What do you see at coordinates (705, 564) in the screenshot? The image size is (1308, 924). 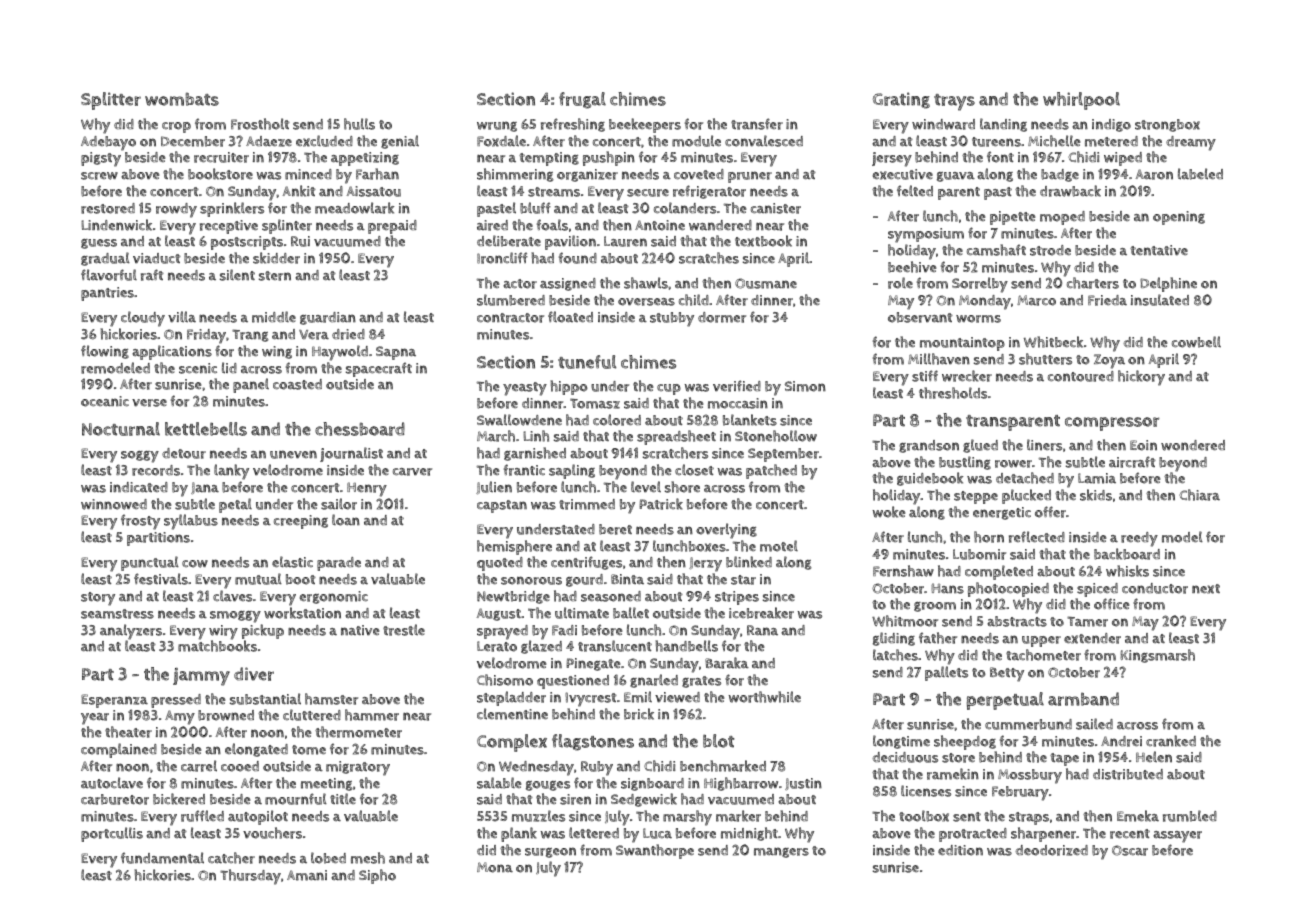 I see `Jerzy` at bounding box center [705, 564].
